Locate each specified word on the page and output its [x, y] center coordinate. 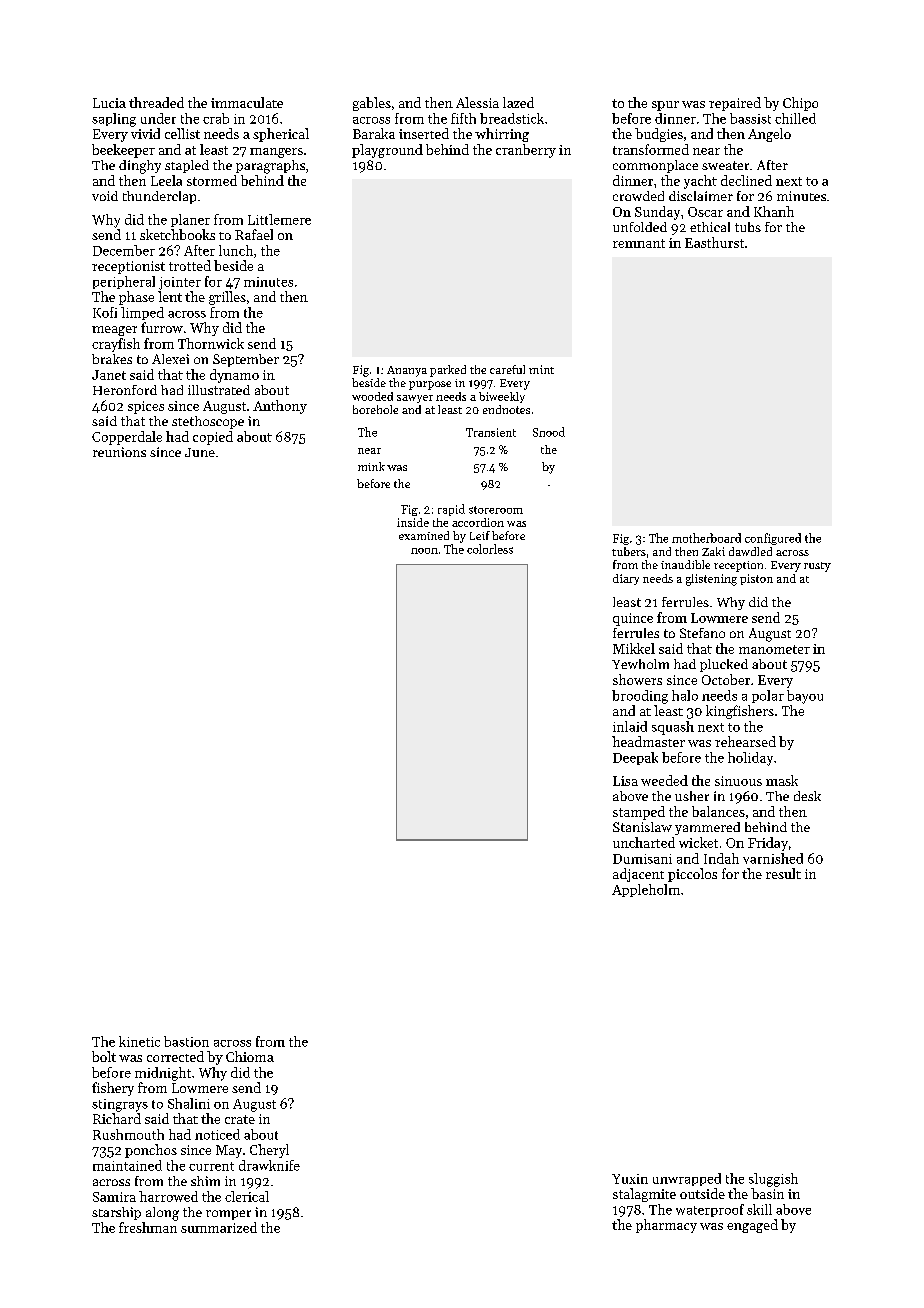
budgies [659, 135]
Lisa [625, 781]
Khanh [774, 211]
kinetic [139, 1041]
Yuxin [630, 1179]
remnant [639, 243]
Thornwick [211, 343]
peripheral [124, 282]
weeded [664, 780]
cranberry [526, 151]
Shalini [189, 1103]
